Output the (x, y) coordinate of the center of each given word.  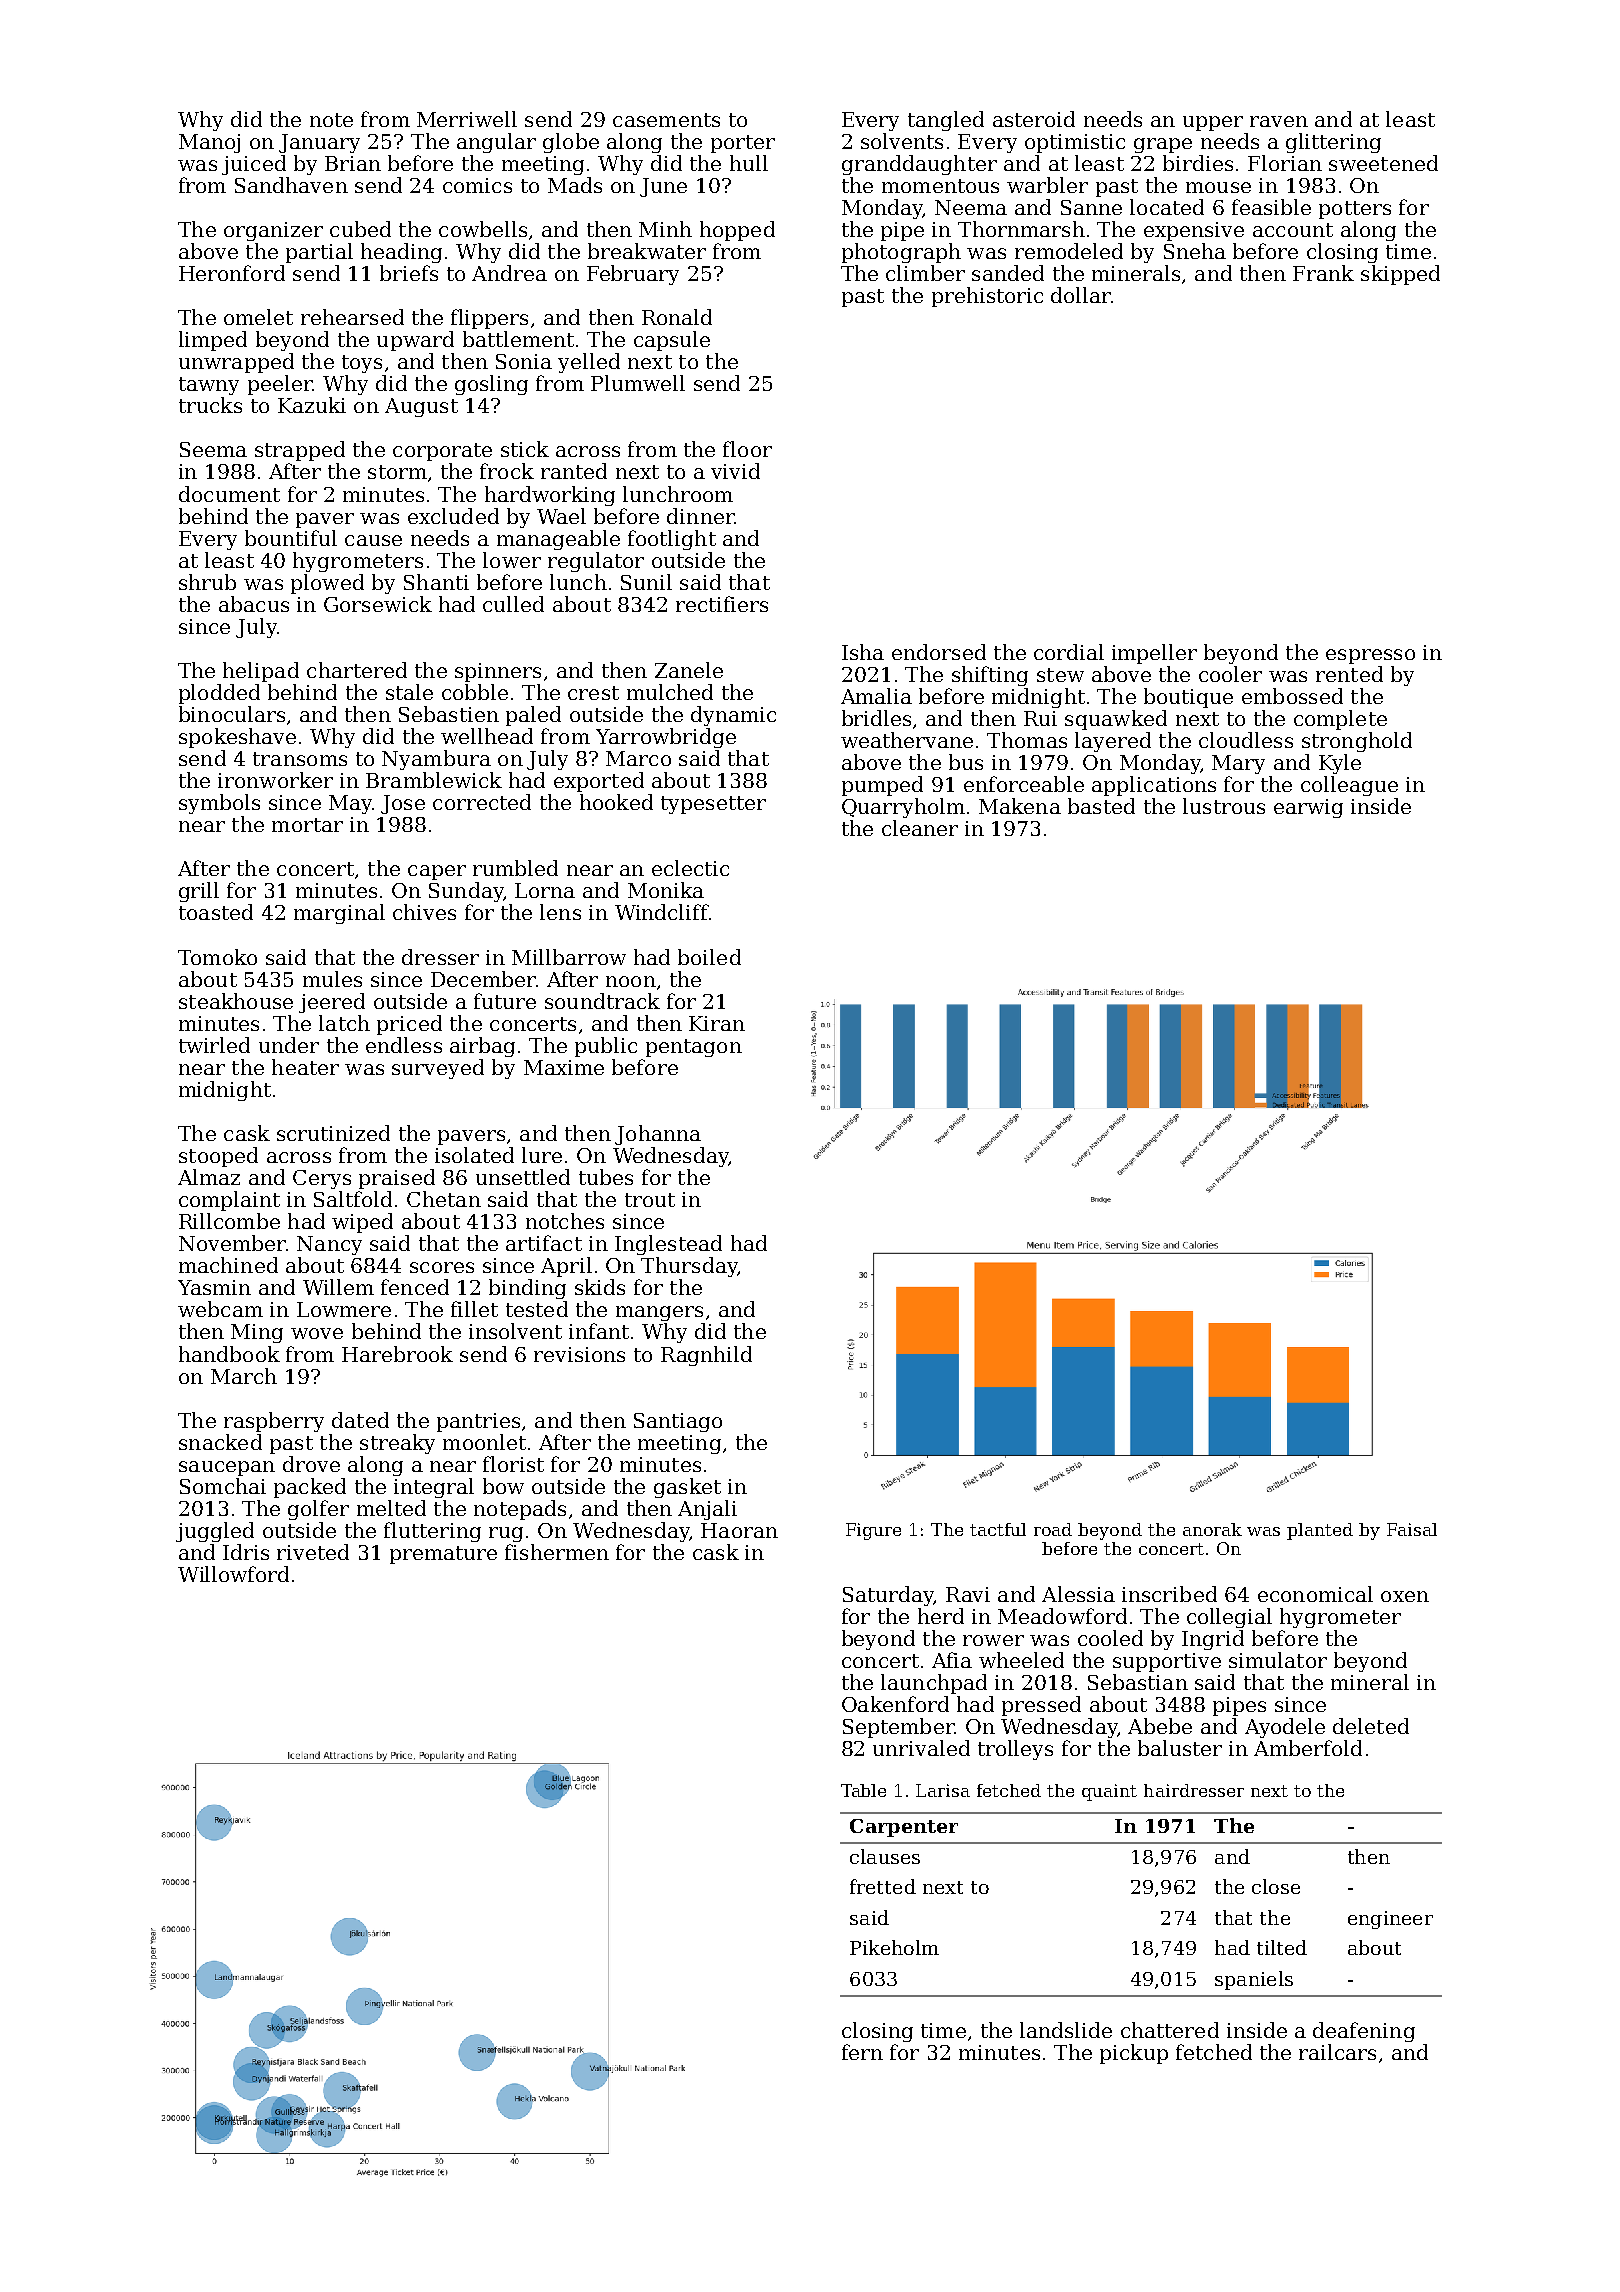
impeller (1154, 654)
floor (747, 449)
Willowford (233, 1574)
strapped (300, 451)
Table (863, 1790)
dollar (1081, 295)
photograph (901, 253)
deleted (1371, 1726)
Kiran (717, 1023)
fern (862, 2052)
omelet (258, 317)
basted (1101, 806)
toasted (216, 912)
